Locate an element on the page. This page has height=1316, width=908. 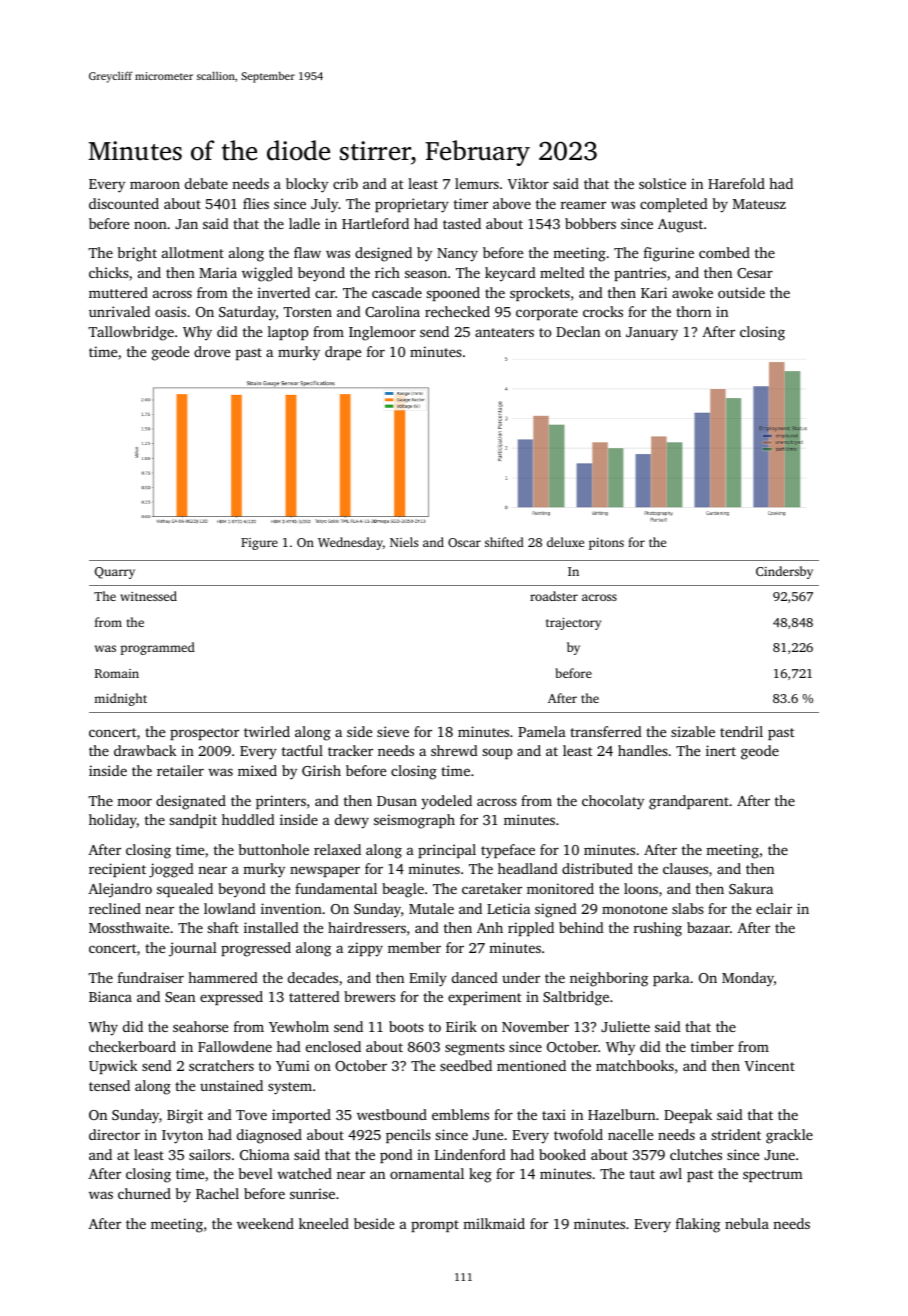
Pamela is located at coordinates (542, 731).
